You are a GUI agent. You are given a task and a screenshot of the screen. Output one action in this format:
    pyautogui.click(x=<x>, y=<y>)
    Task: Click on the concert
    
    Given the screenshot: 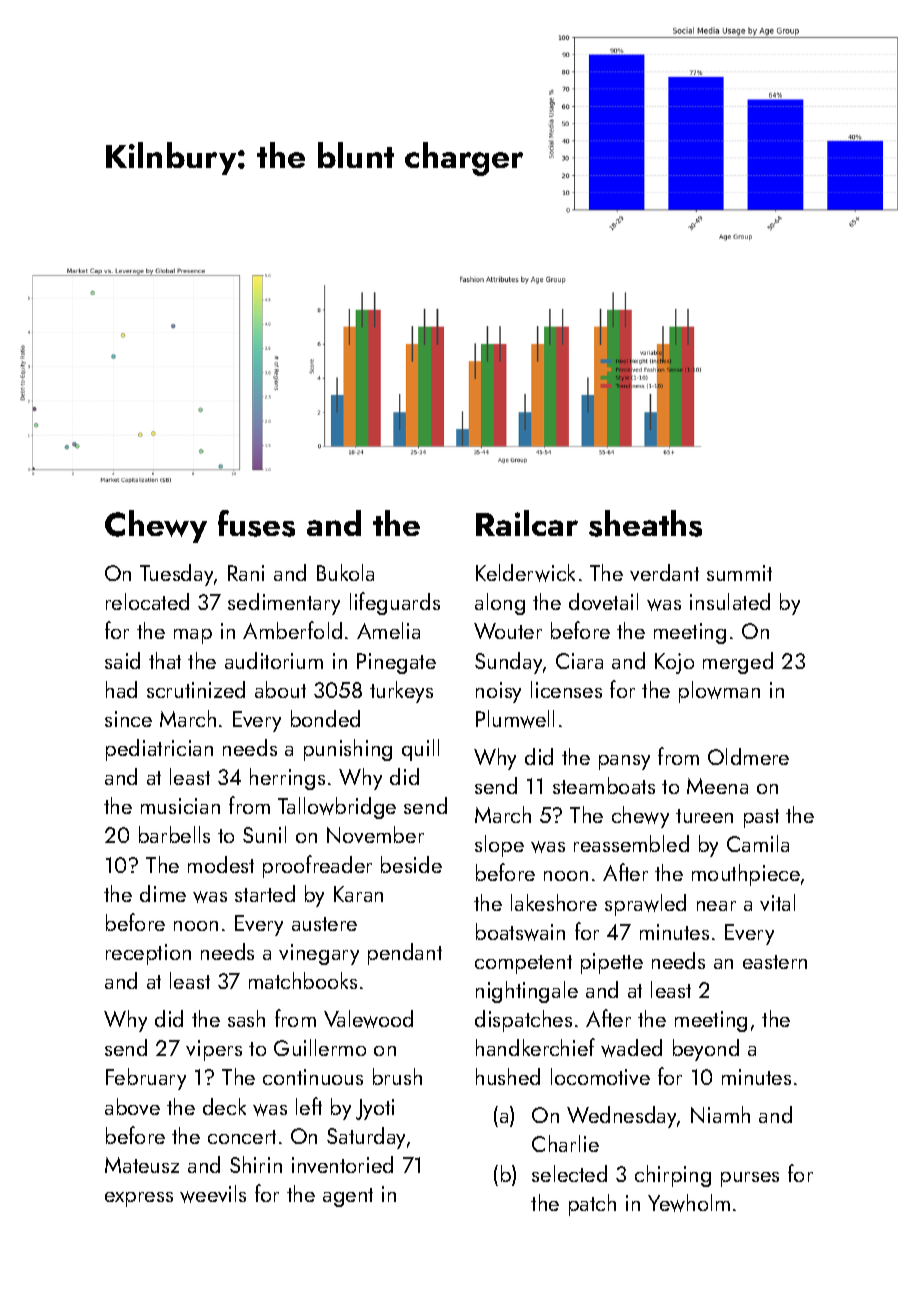 What is the action you would take?
    pyautogui.click(x=242, y=1137)
